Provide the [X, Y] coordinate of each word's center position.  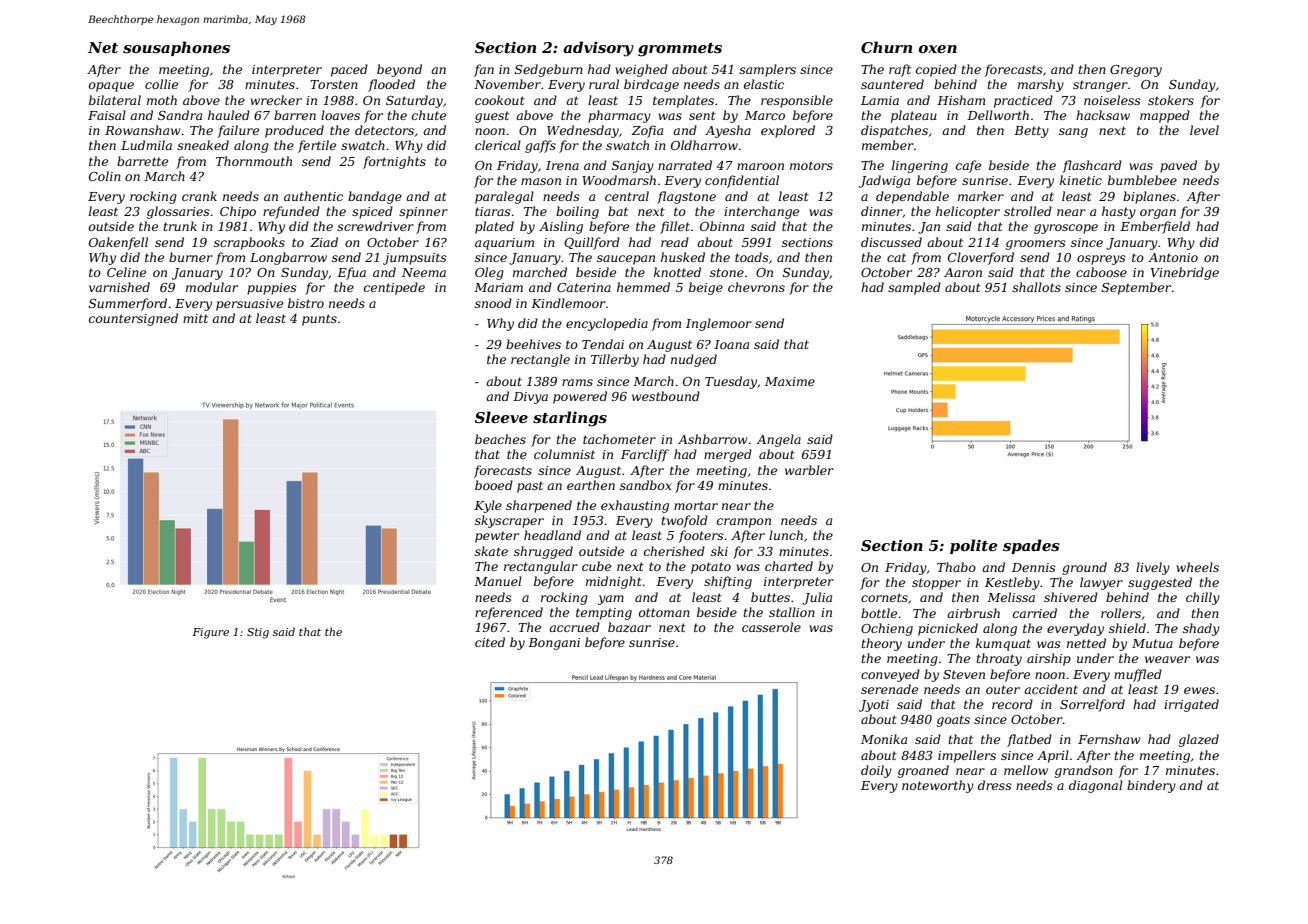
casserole [771, 627]
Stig [258, 633]
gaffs [540, 146]
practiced [1023, 101]
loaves [340, 115]
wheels [1197, 567]
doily [876, 771]
